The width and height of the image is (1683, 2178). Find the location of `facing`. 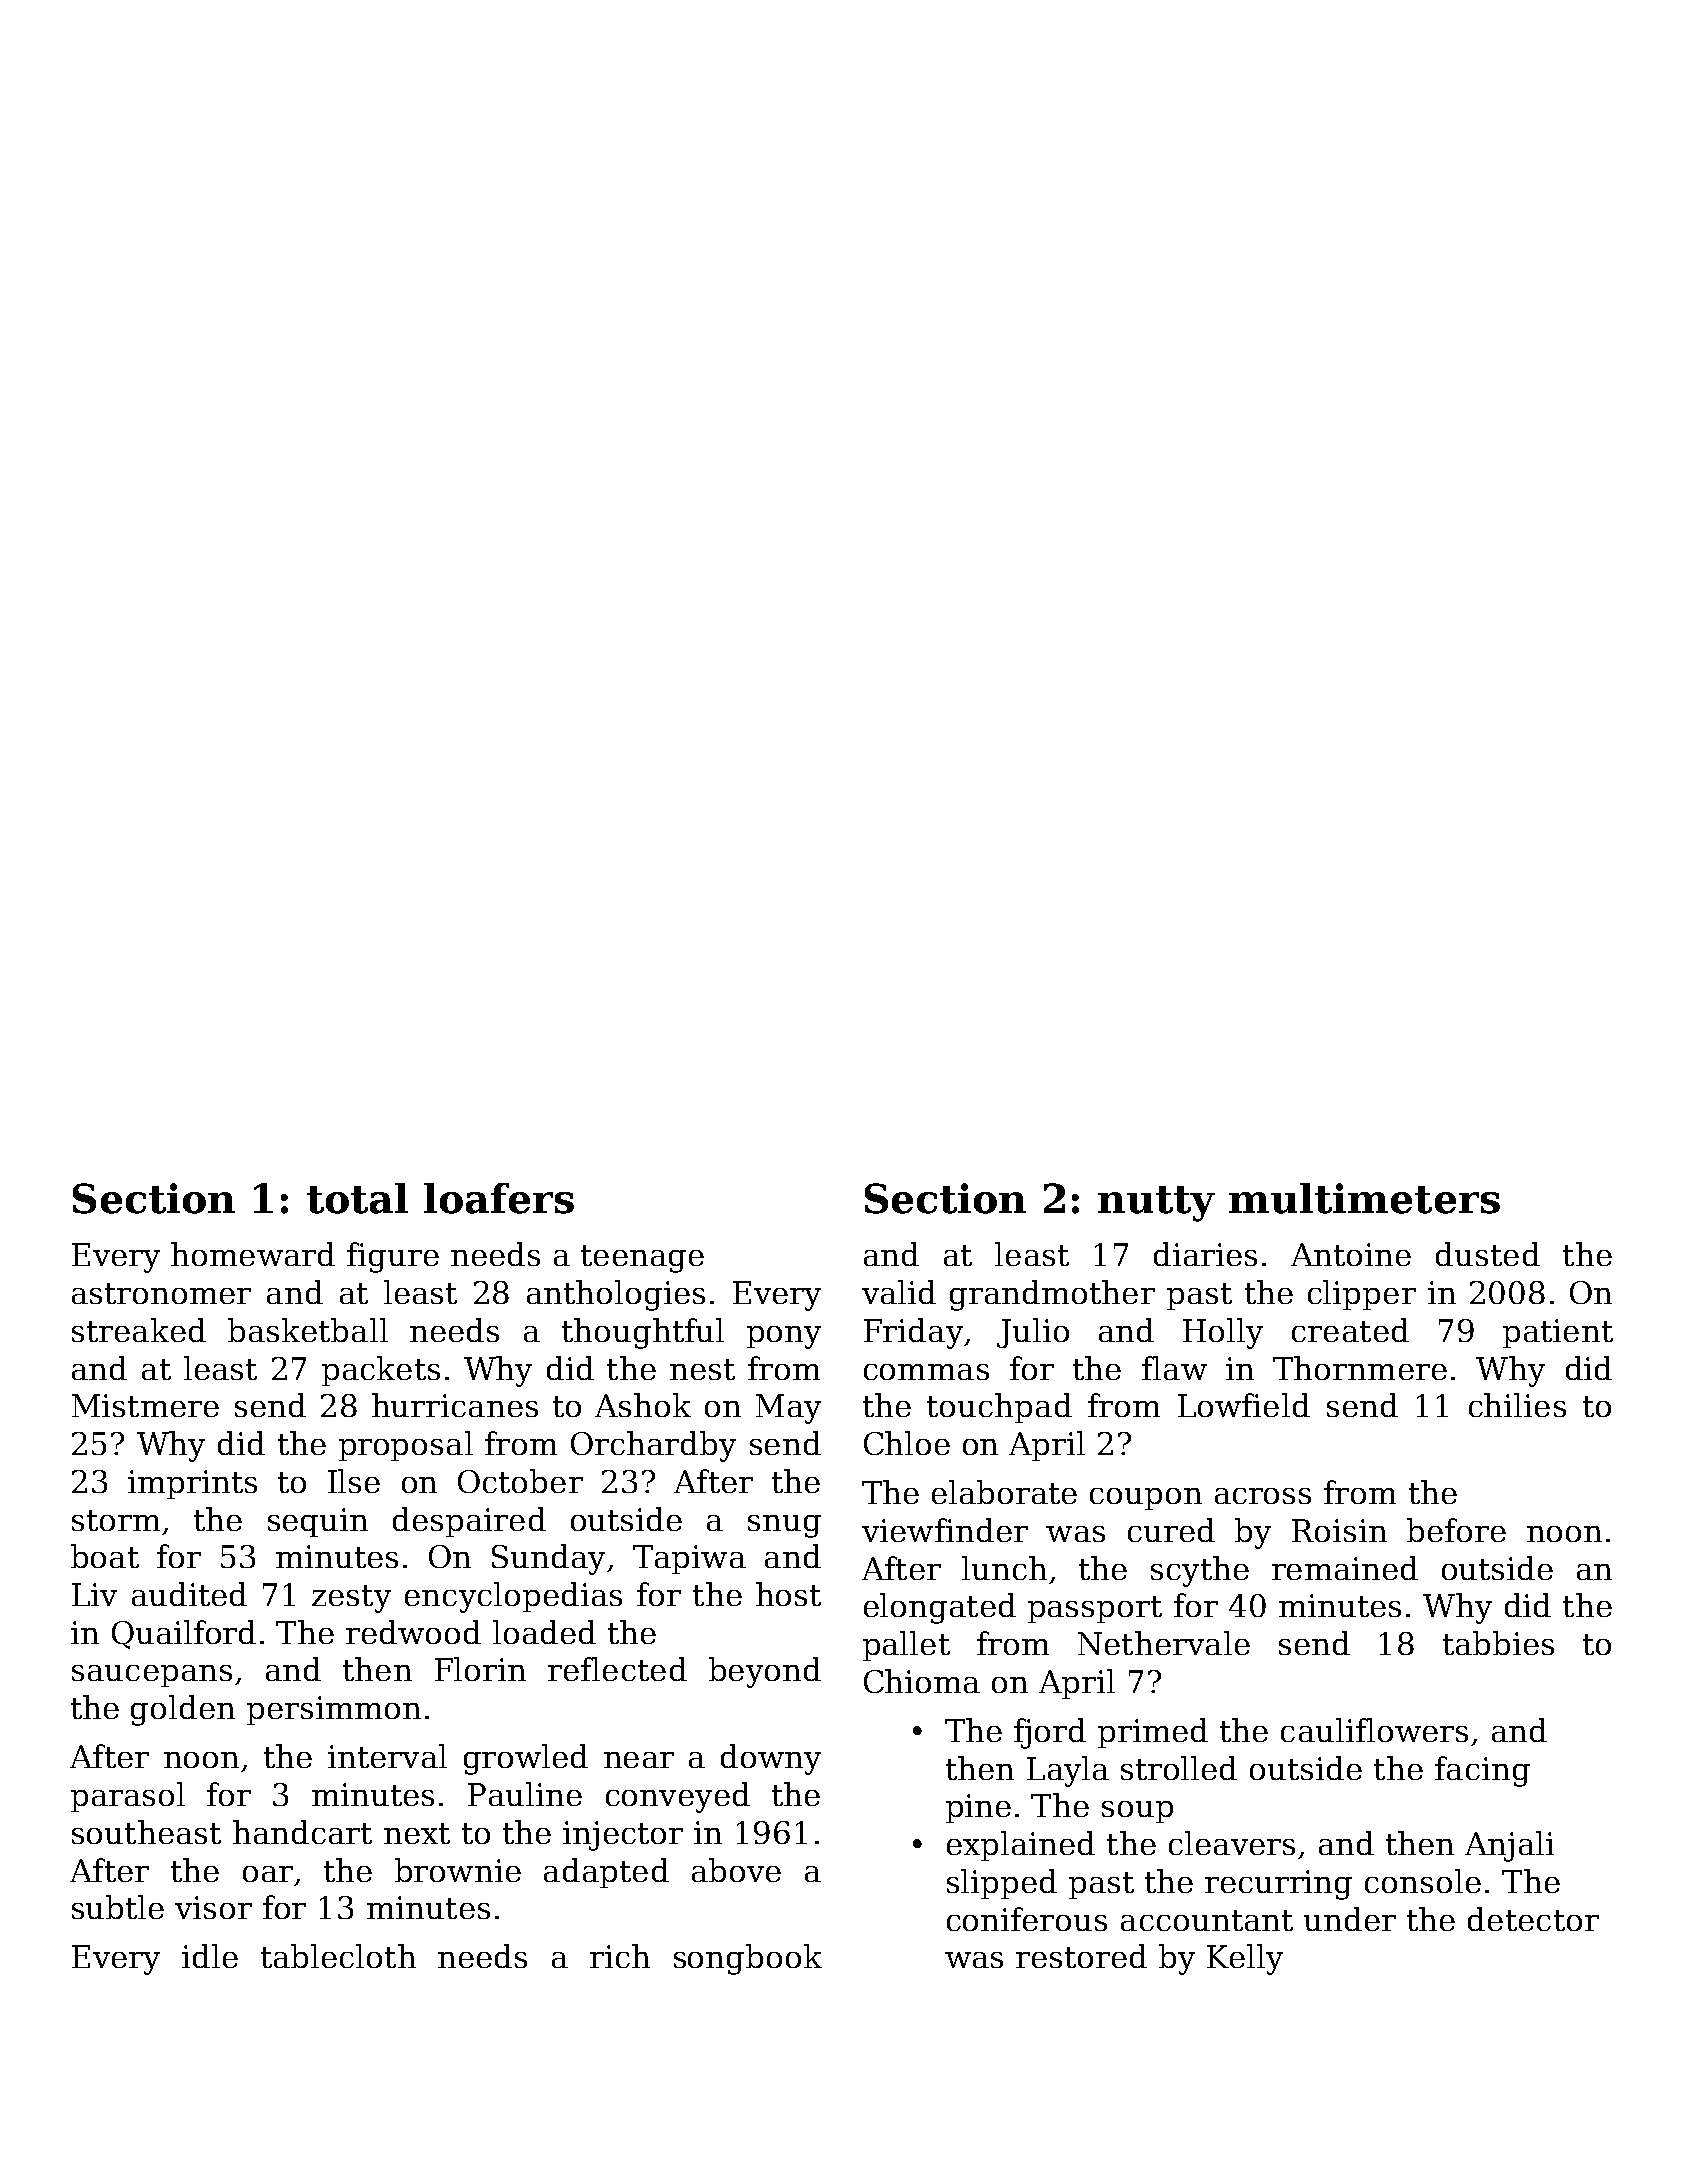

facing is located at coordinates (1482, 1771).
